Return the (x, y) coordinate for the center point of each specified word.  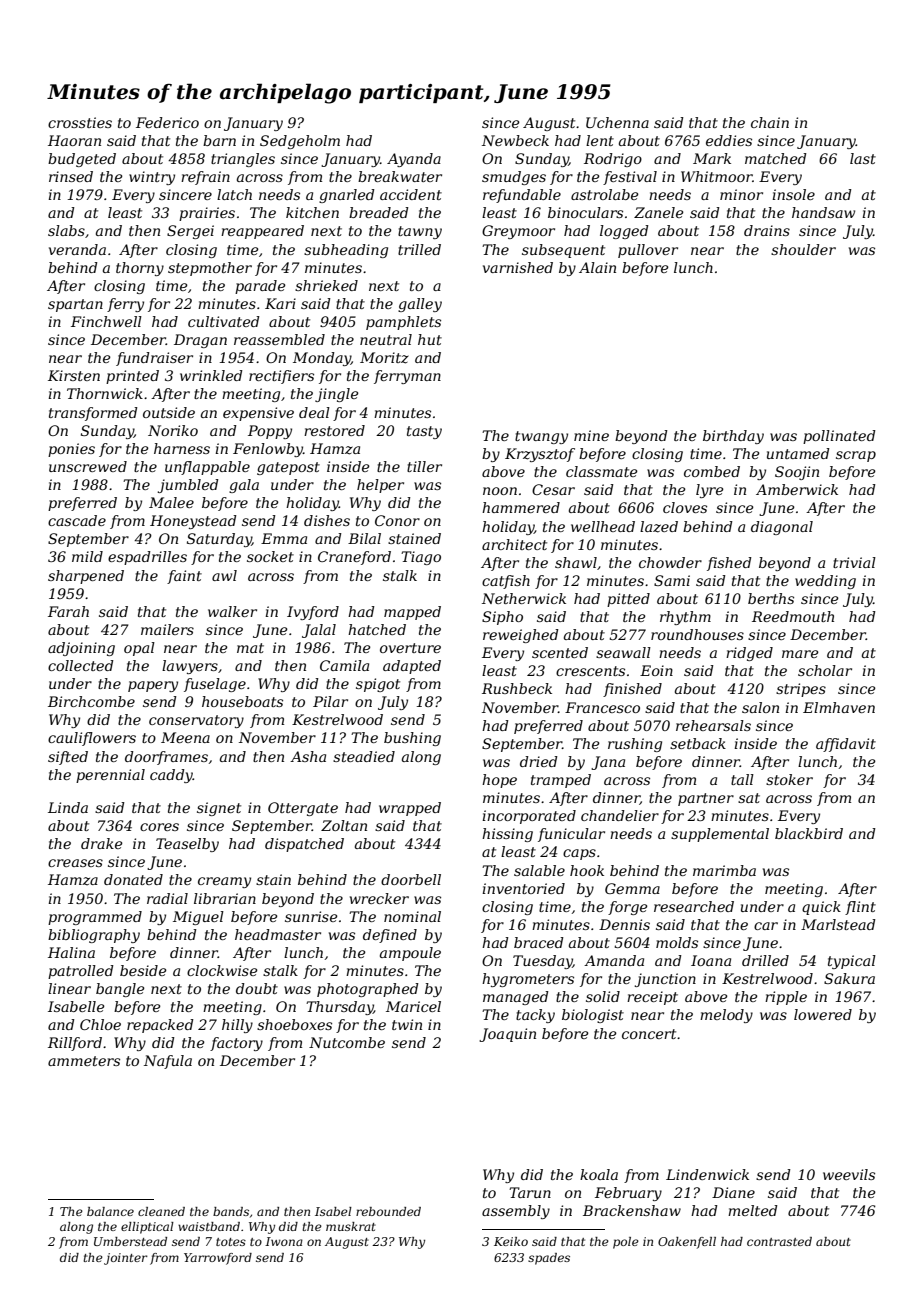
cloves (685, 507)
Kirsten (74, 375)
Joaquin (507, 1035)
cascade (77, 520)
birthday (733, 437)
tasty (424, 432)
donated (133, 879)
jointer (126, 1259)
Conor (397, 520)
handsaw (823, 212)
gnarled (347, 196)
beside (143, 970)
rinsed (71, 176)
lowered (823, 1014)
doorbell (411, 879)
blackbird (809, 833)
